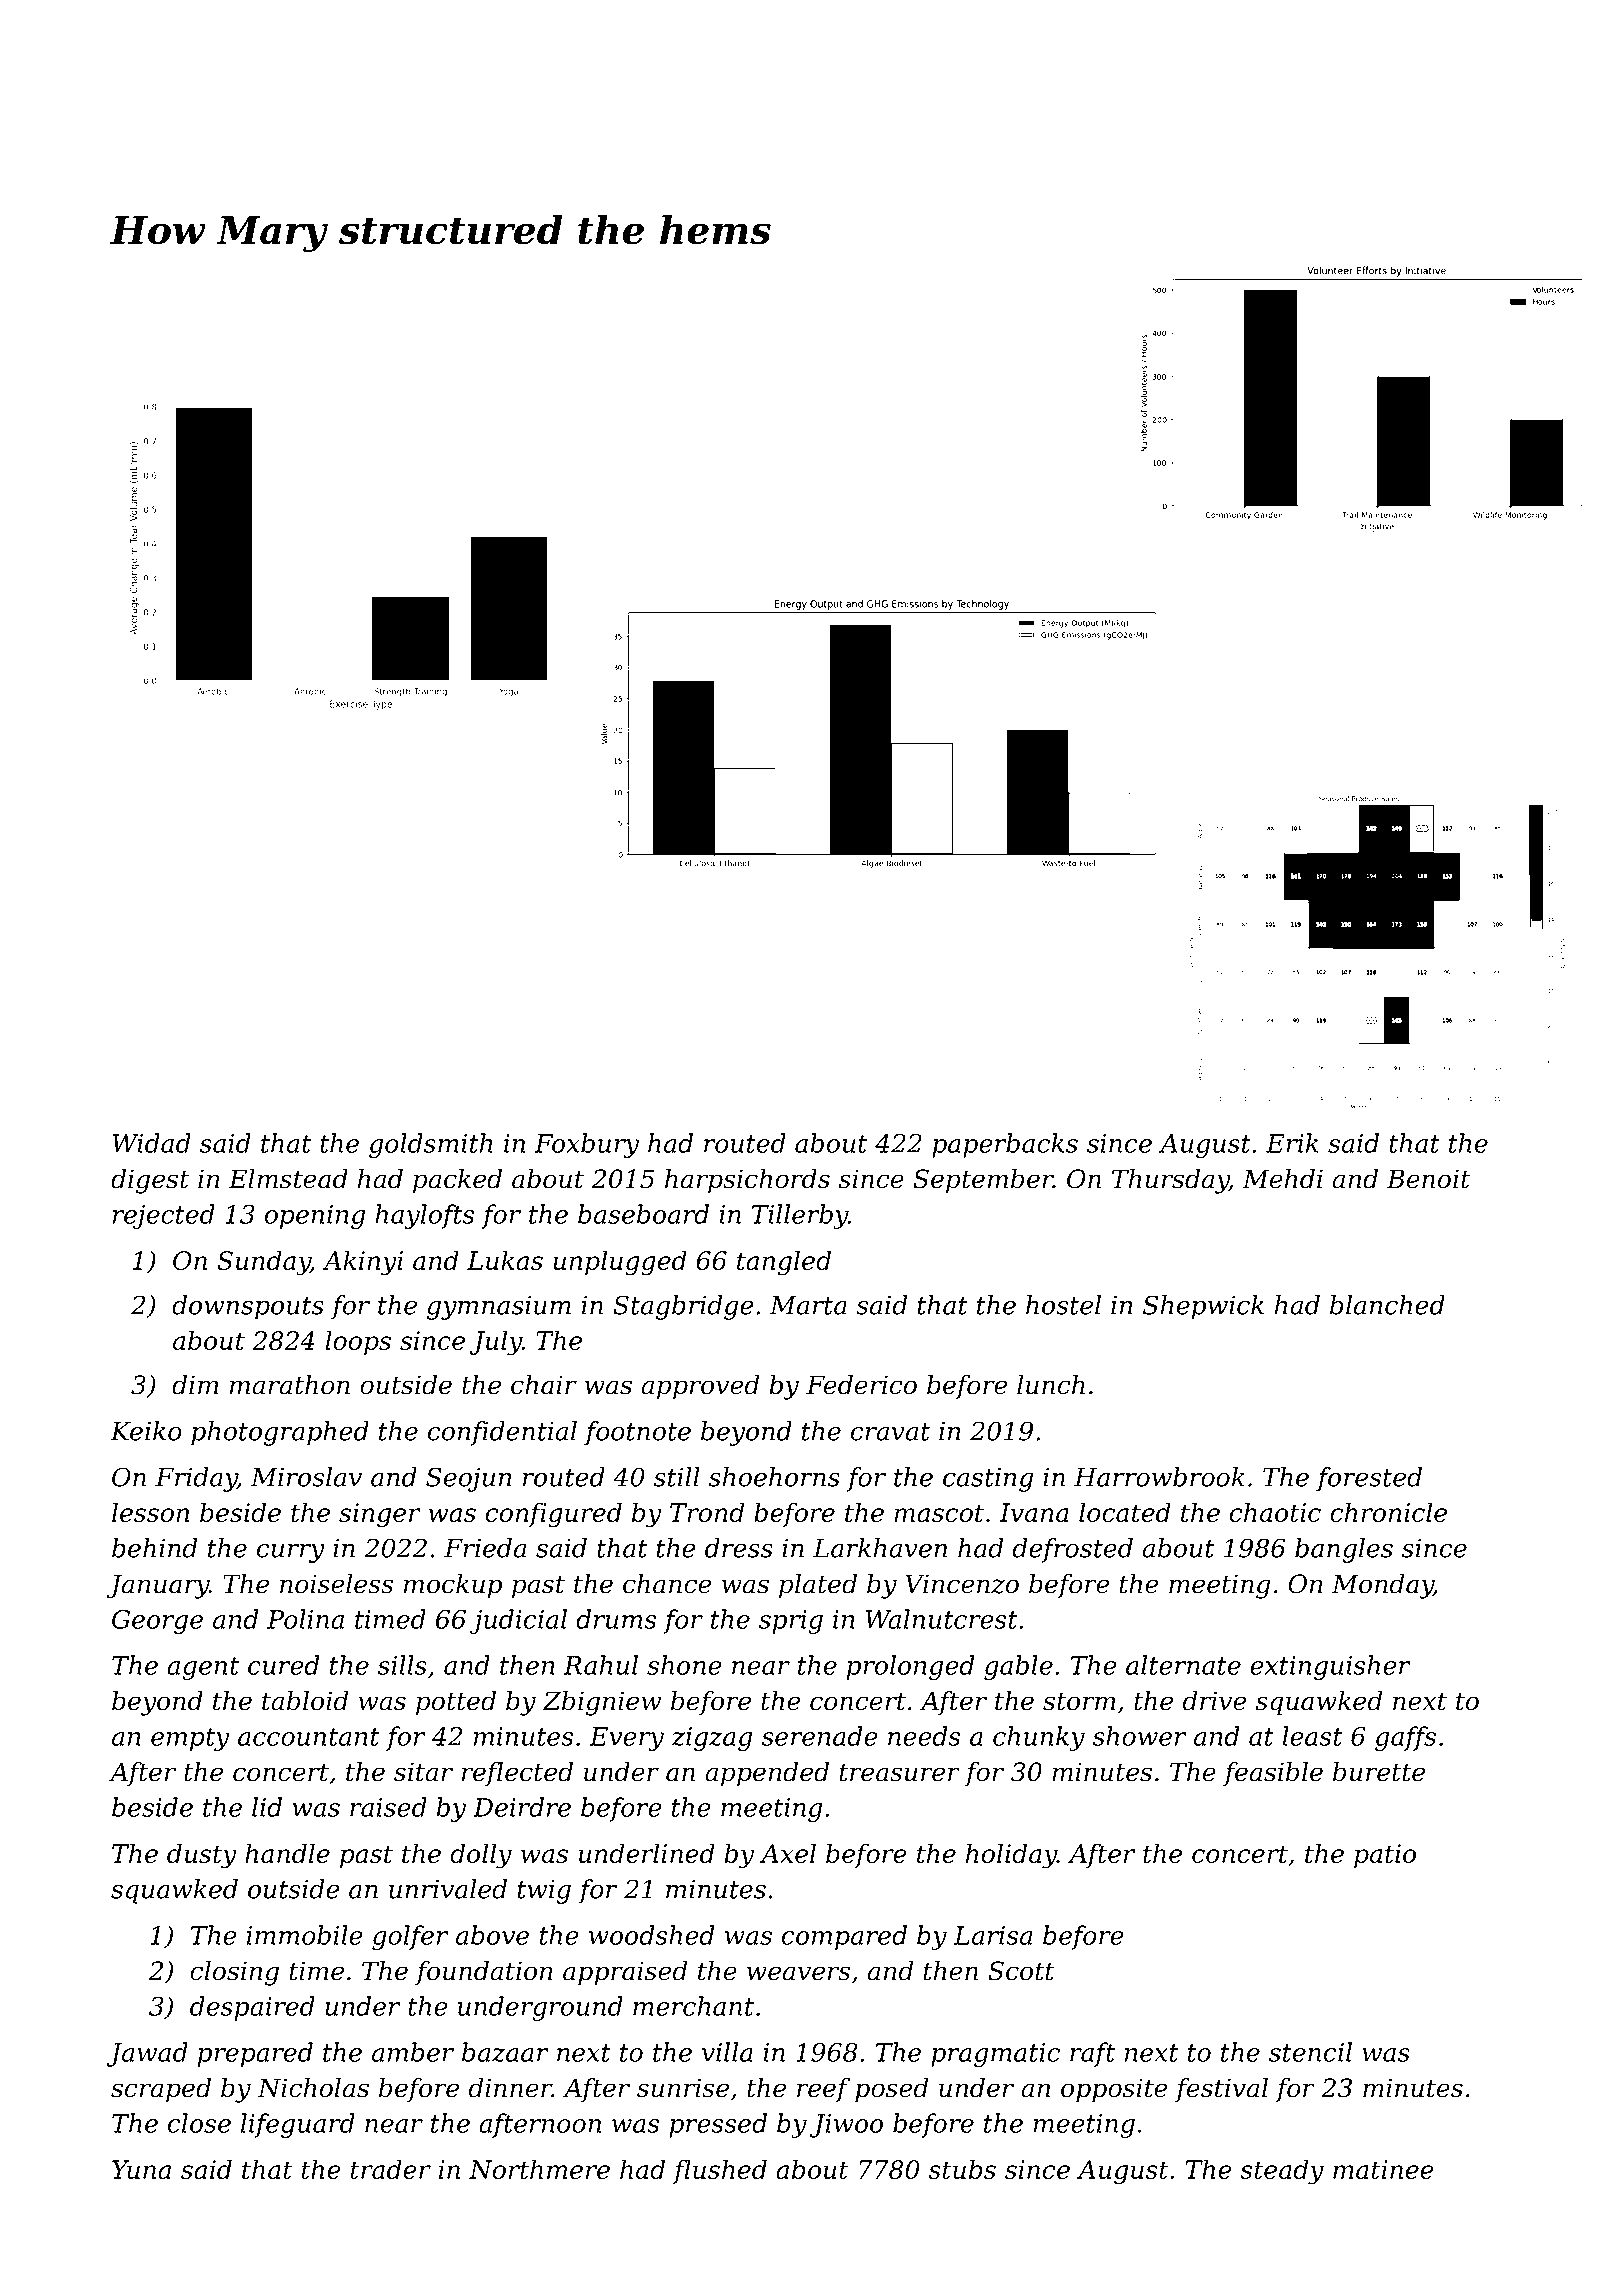 This screenshot has height=2292, width=1620. What do you see at coordinates (727, 2052) in the screenshot?
I see `villa` at bounding box center [727, 2052].
